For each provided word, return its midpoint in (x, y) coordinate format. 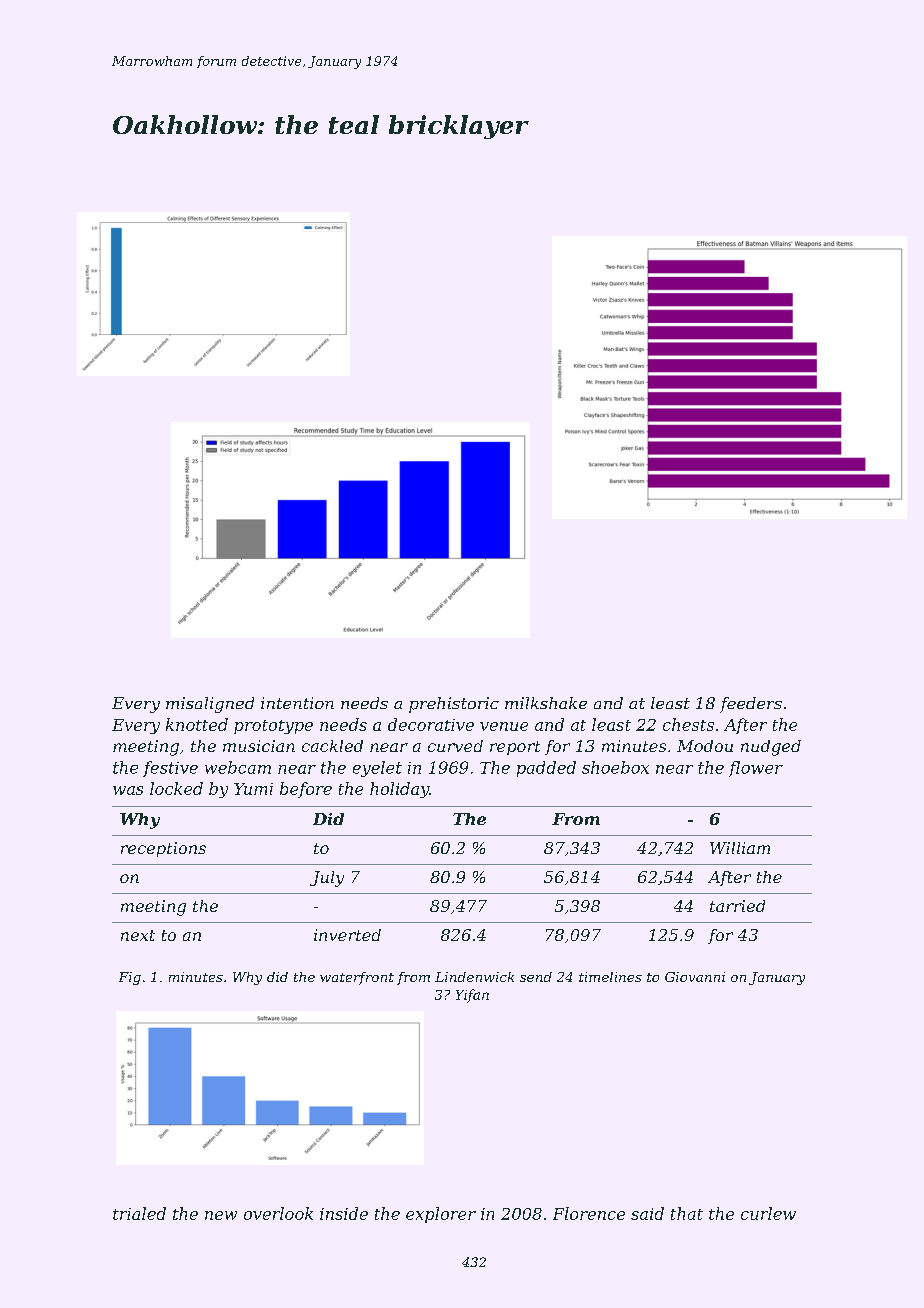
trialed (139, 1213)
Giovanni (695, 977)
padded (546, 769)
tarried (737, 906)
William (740, 848)
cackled (332, 746)
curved (455, 746)
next (138, 935)
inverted (347, 935)
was (128, 790)
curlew (768, 1213)
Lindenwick (474, 977)
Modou (705, 746)
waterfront (357, 978)
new (221, 1215)
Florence (589, 1213)
